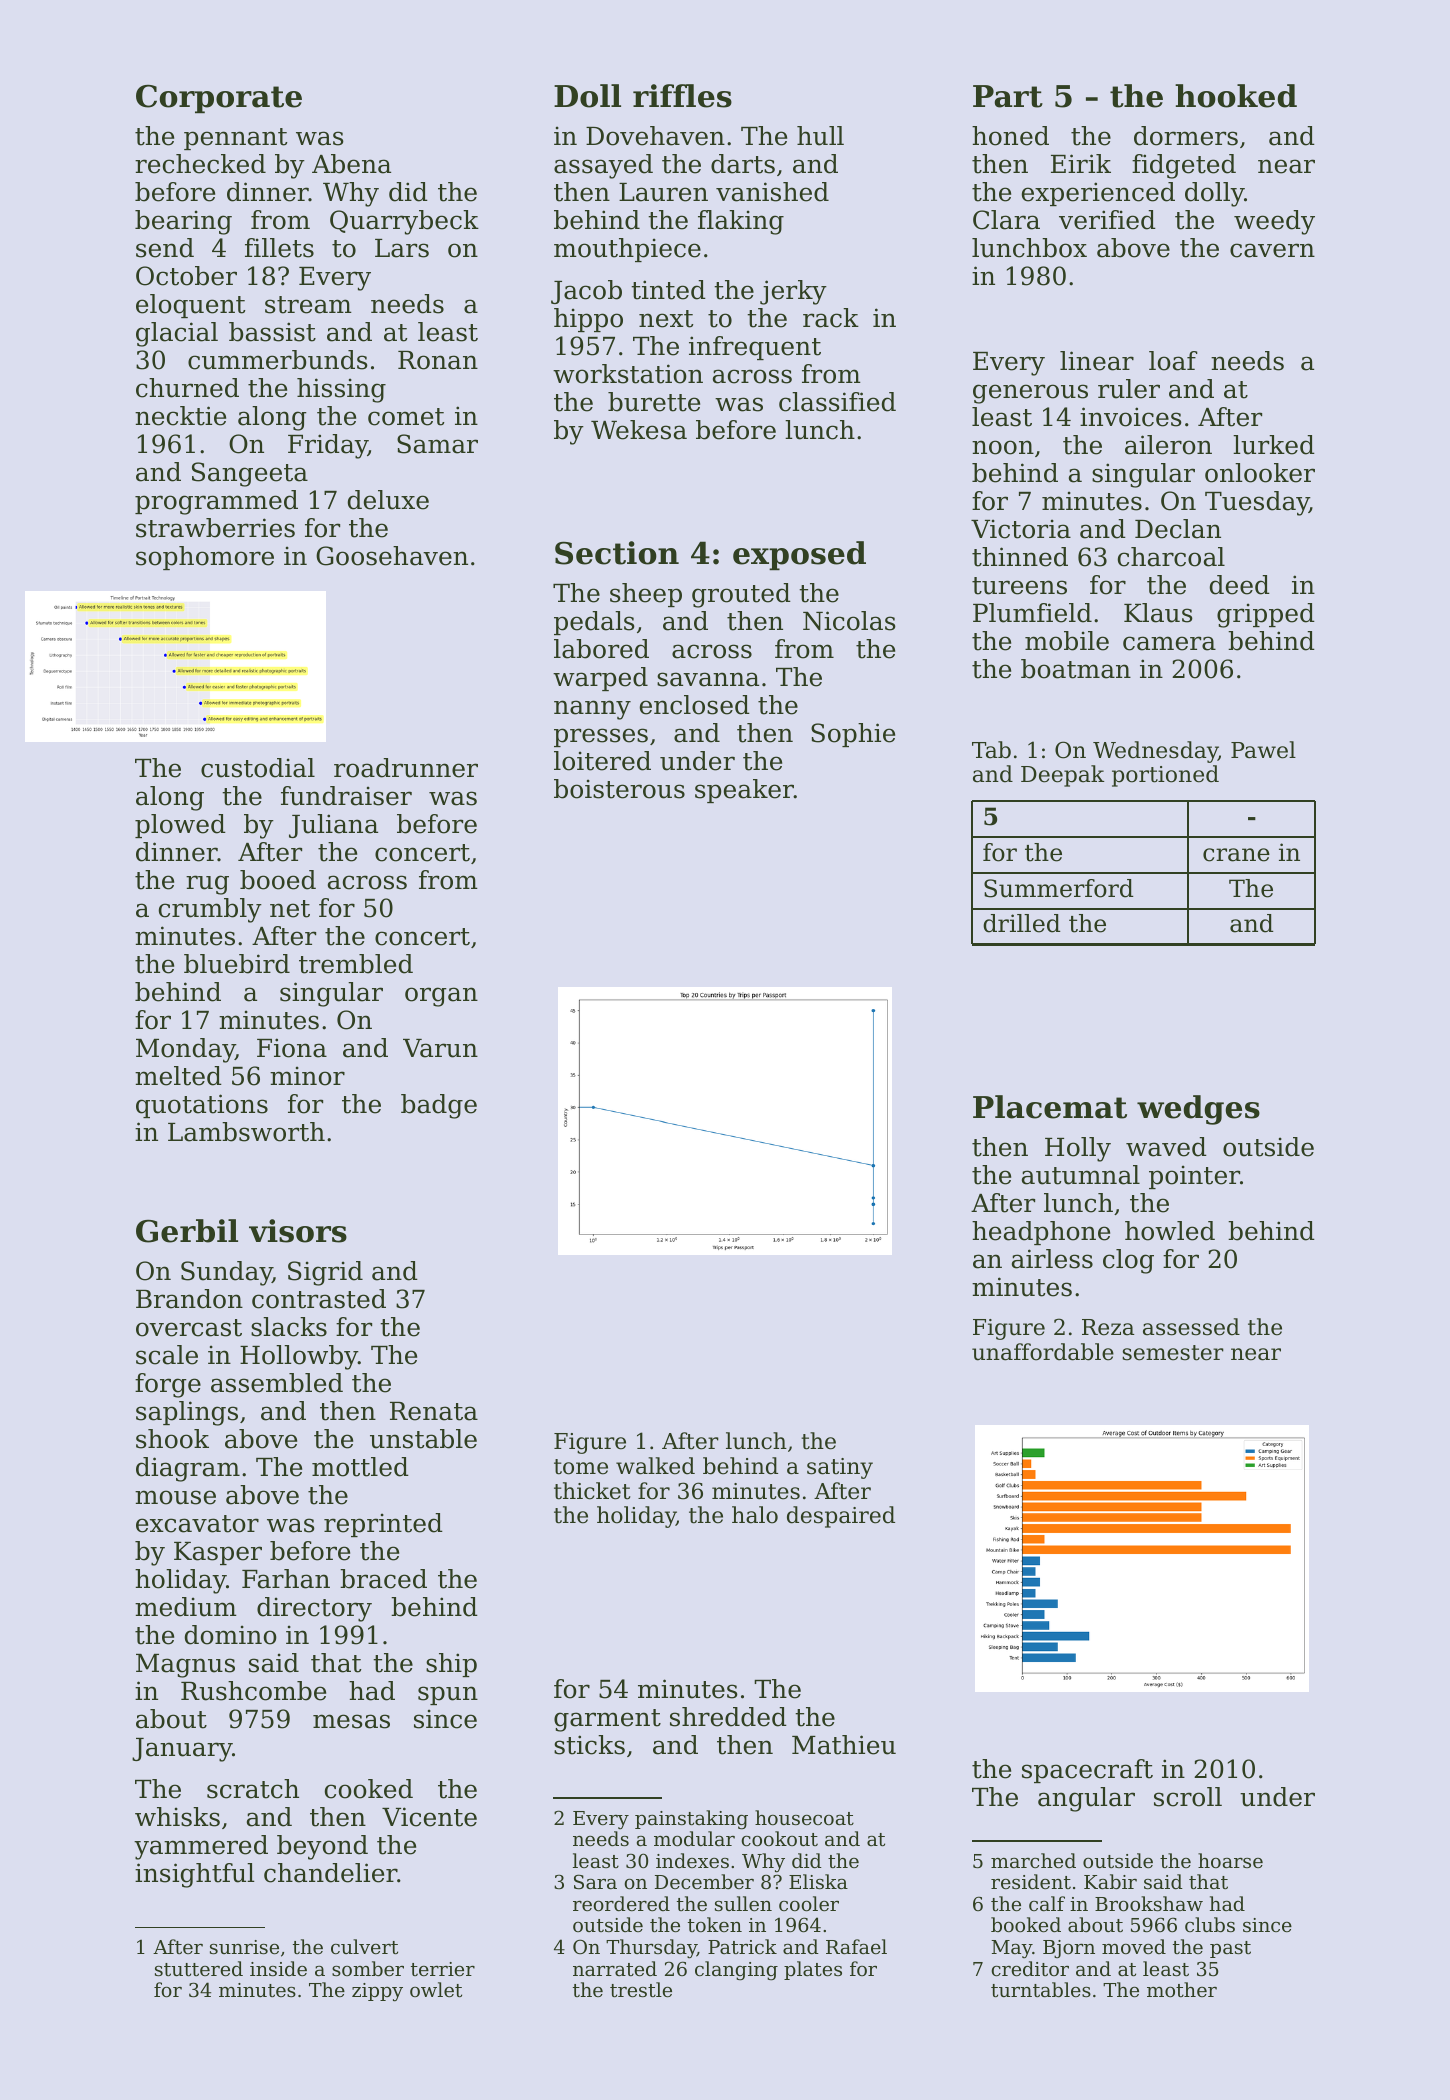  I want to click on Varun, so click(440, 1048).
